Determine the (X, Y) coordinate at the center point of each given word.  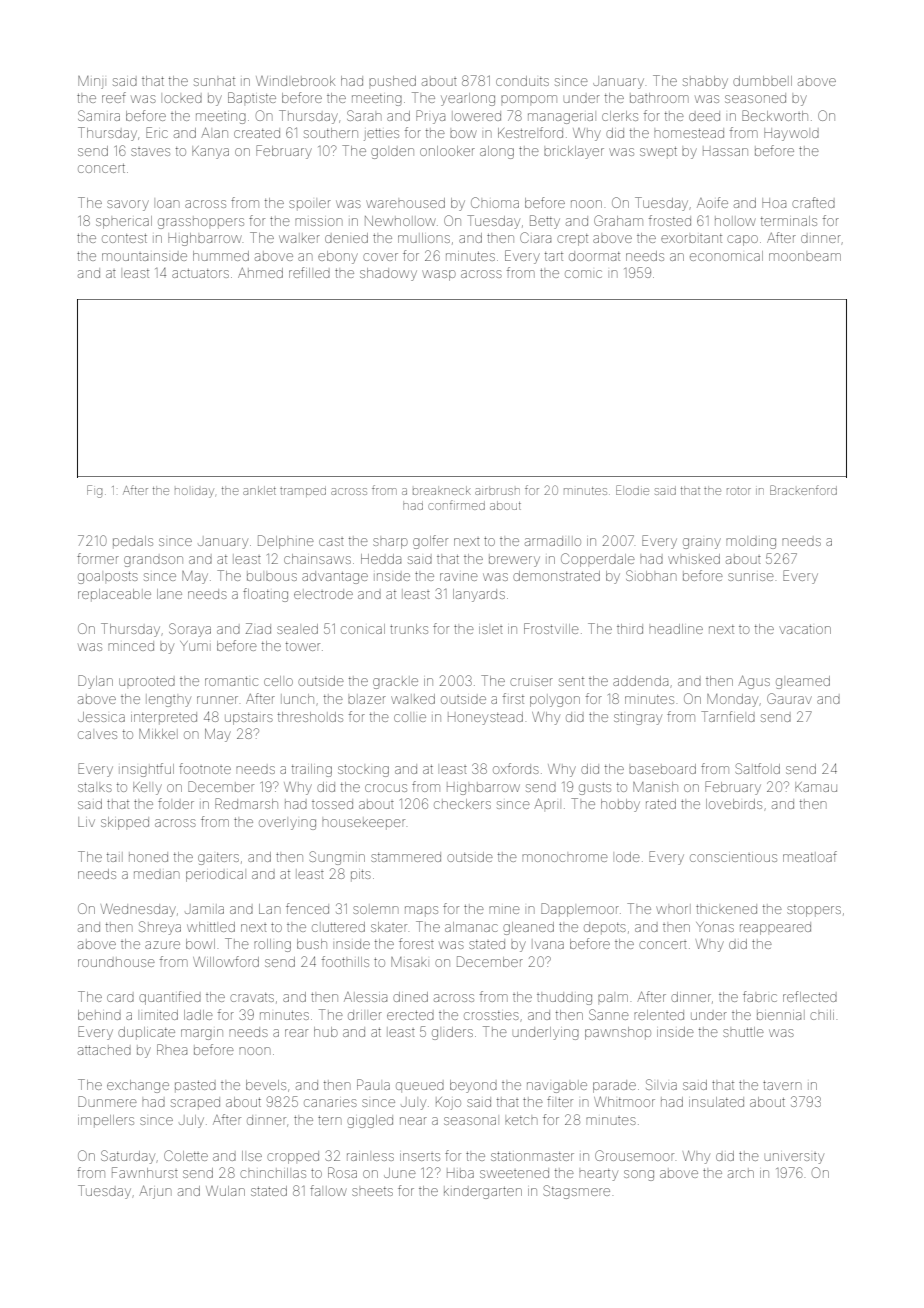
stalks (95, 787)
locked (183, 99)
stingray (638, 719)
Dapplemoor (580, 910)
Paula (373, 1084)
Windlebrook (295, 81)
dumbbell (762, 81)
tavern (782, 1085)
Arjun (155, 1192)
